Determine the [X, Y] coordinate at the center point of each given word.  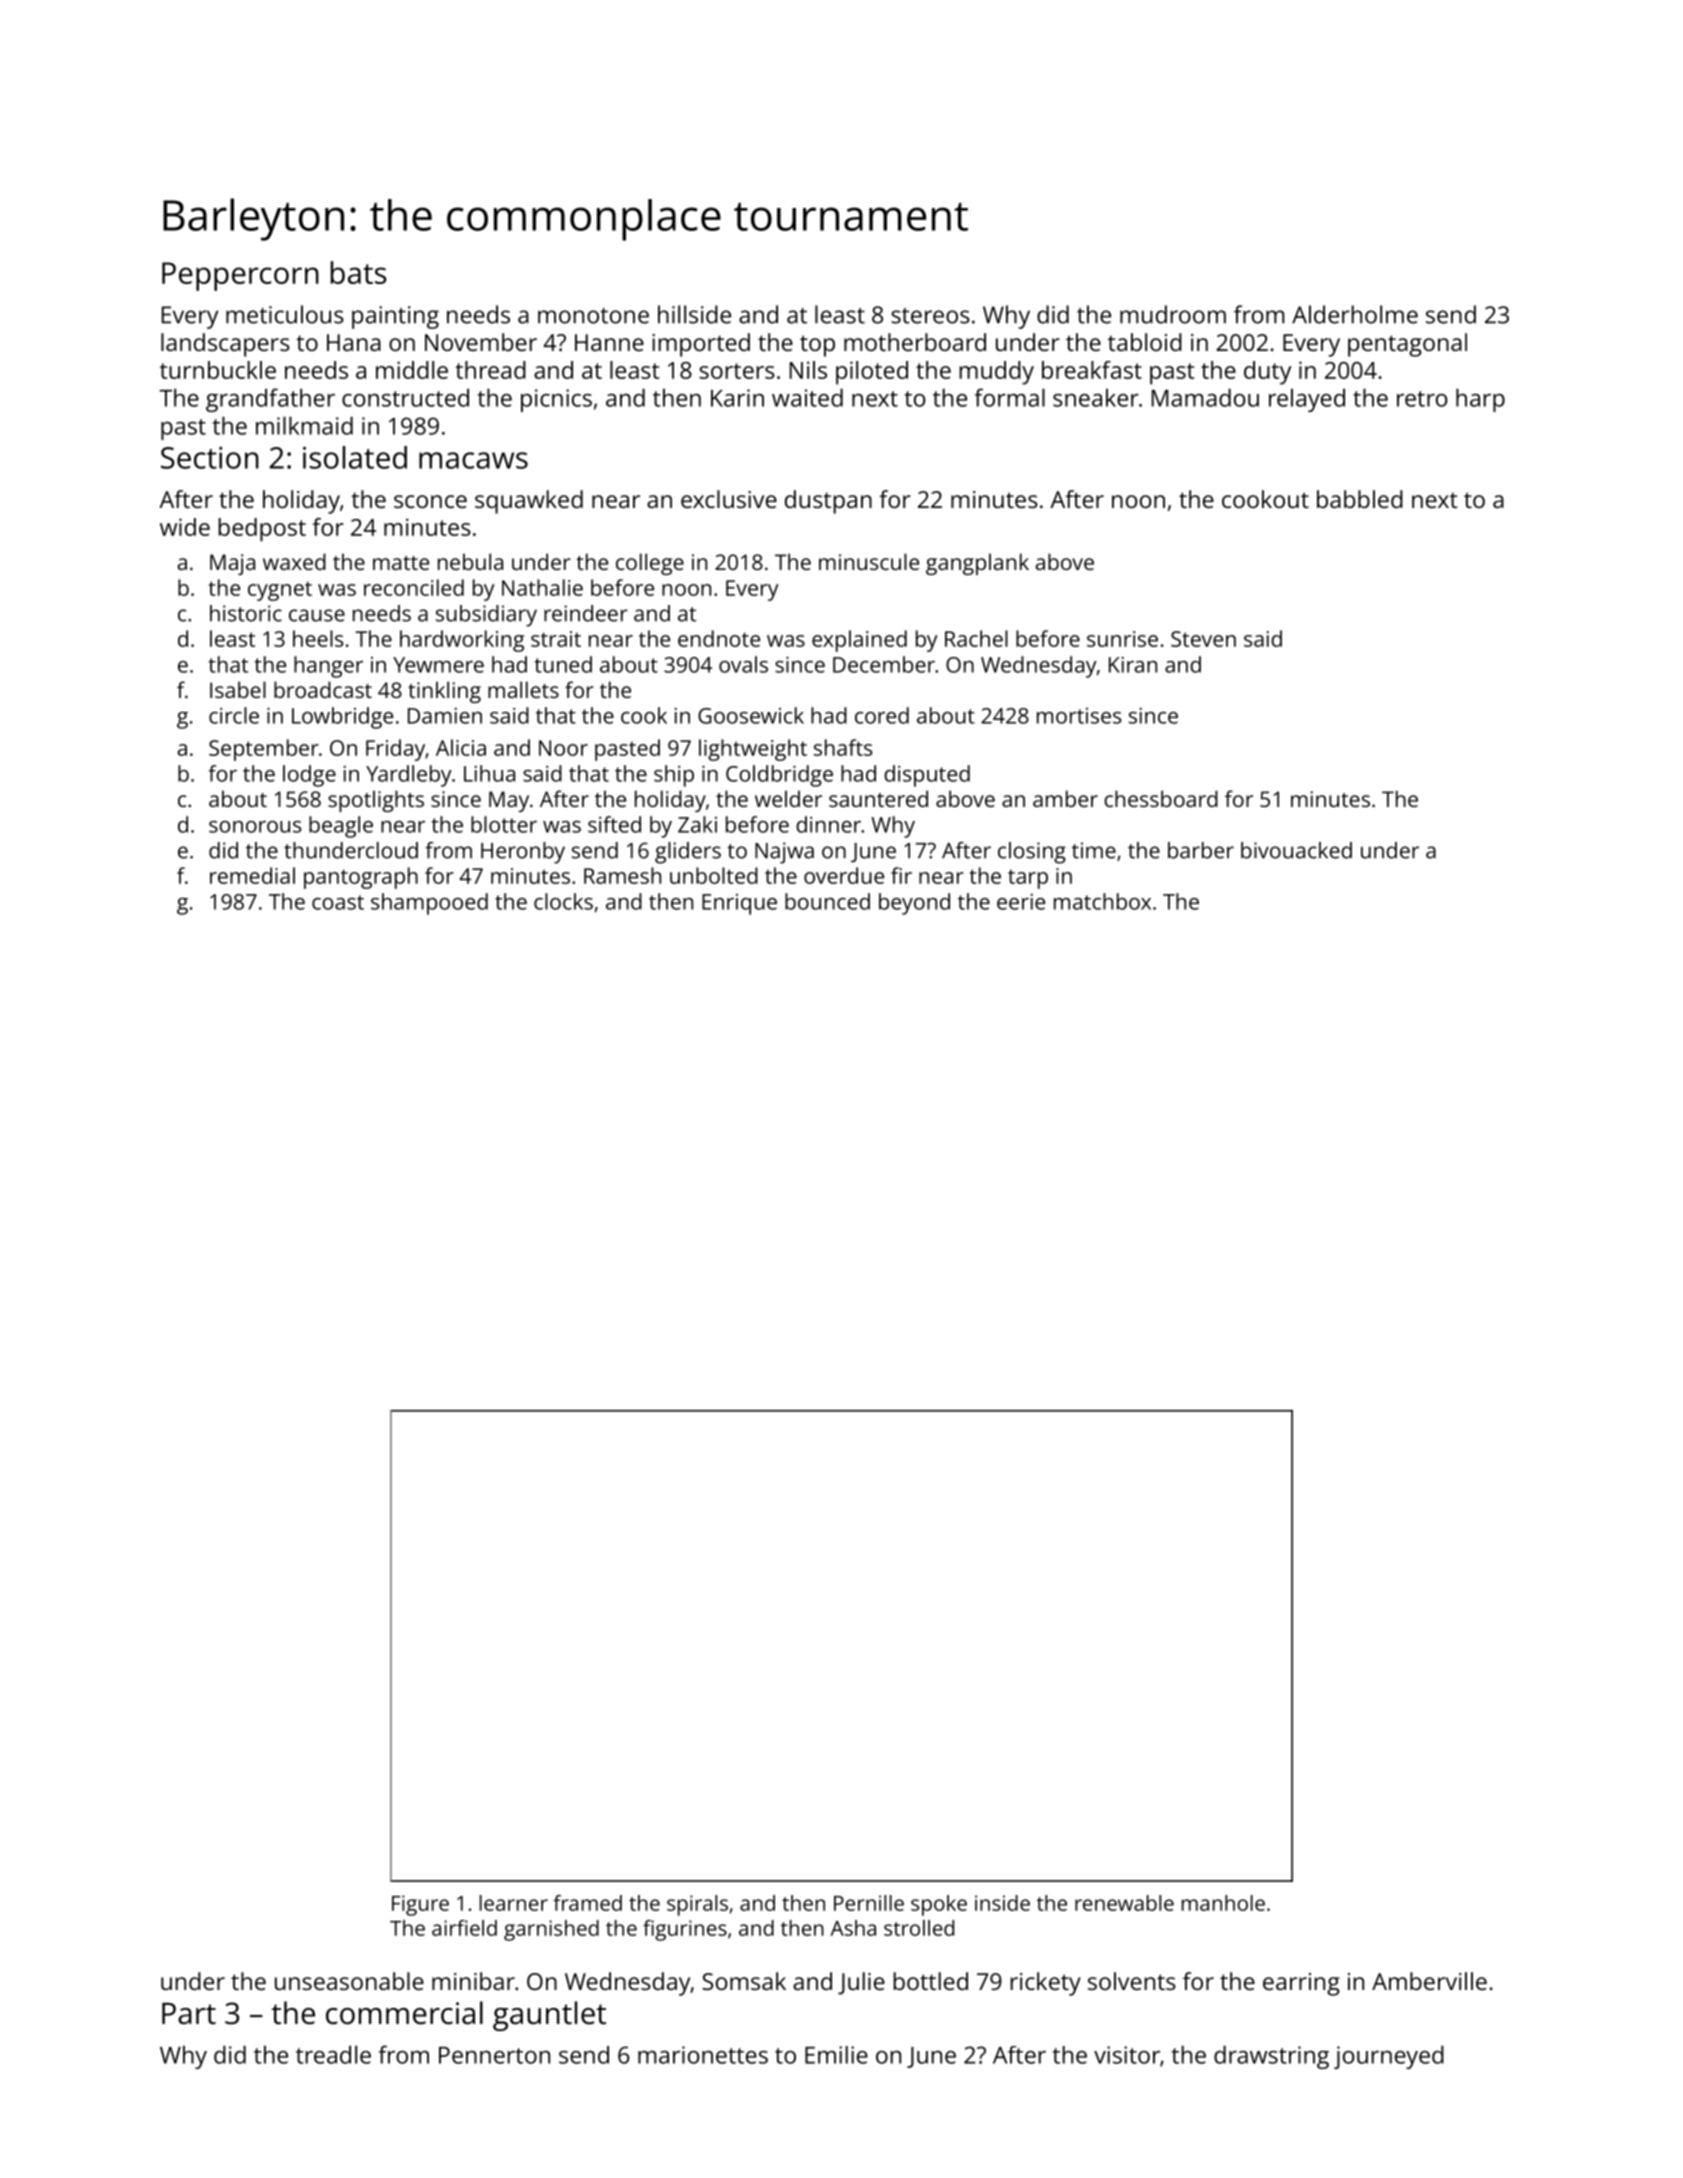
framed [587, 1903]
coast [338, 902]
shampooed [429, 904]
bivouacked [1296, 850]
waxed [294, 561]
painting [395, 317]
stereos [930, 316]
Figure [420, 1905]
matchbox [1102, 901]
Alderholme [1355, 314]
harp [1480, 400]
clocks [563, 901]
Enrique [739, 904]
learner [514, 1903]
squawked [529, 502]
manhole [1223, 1903]
